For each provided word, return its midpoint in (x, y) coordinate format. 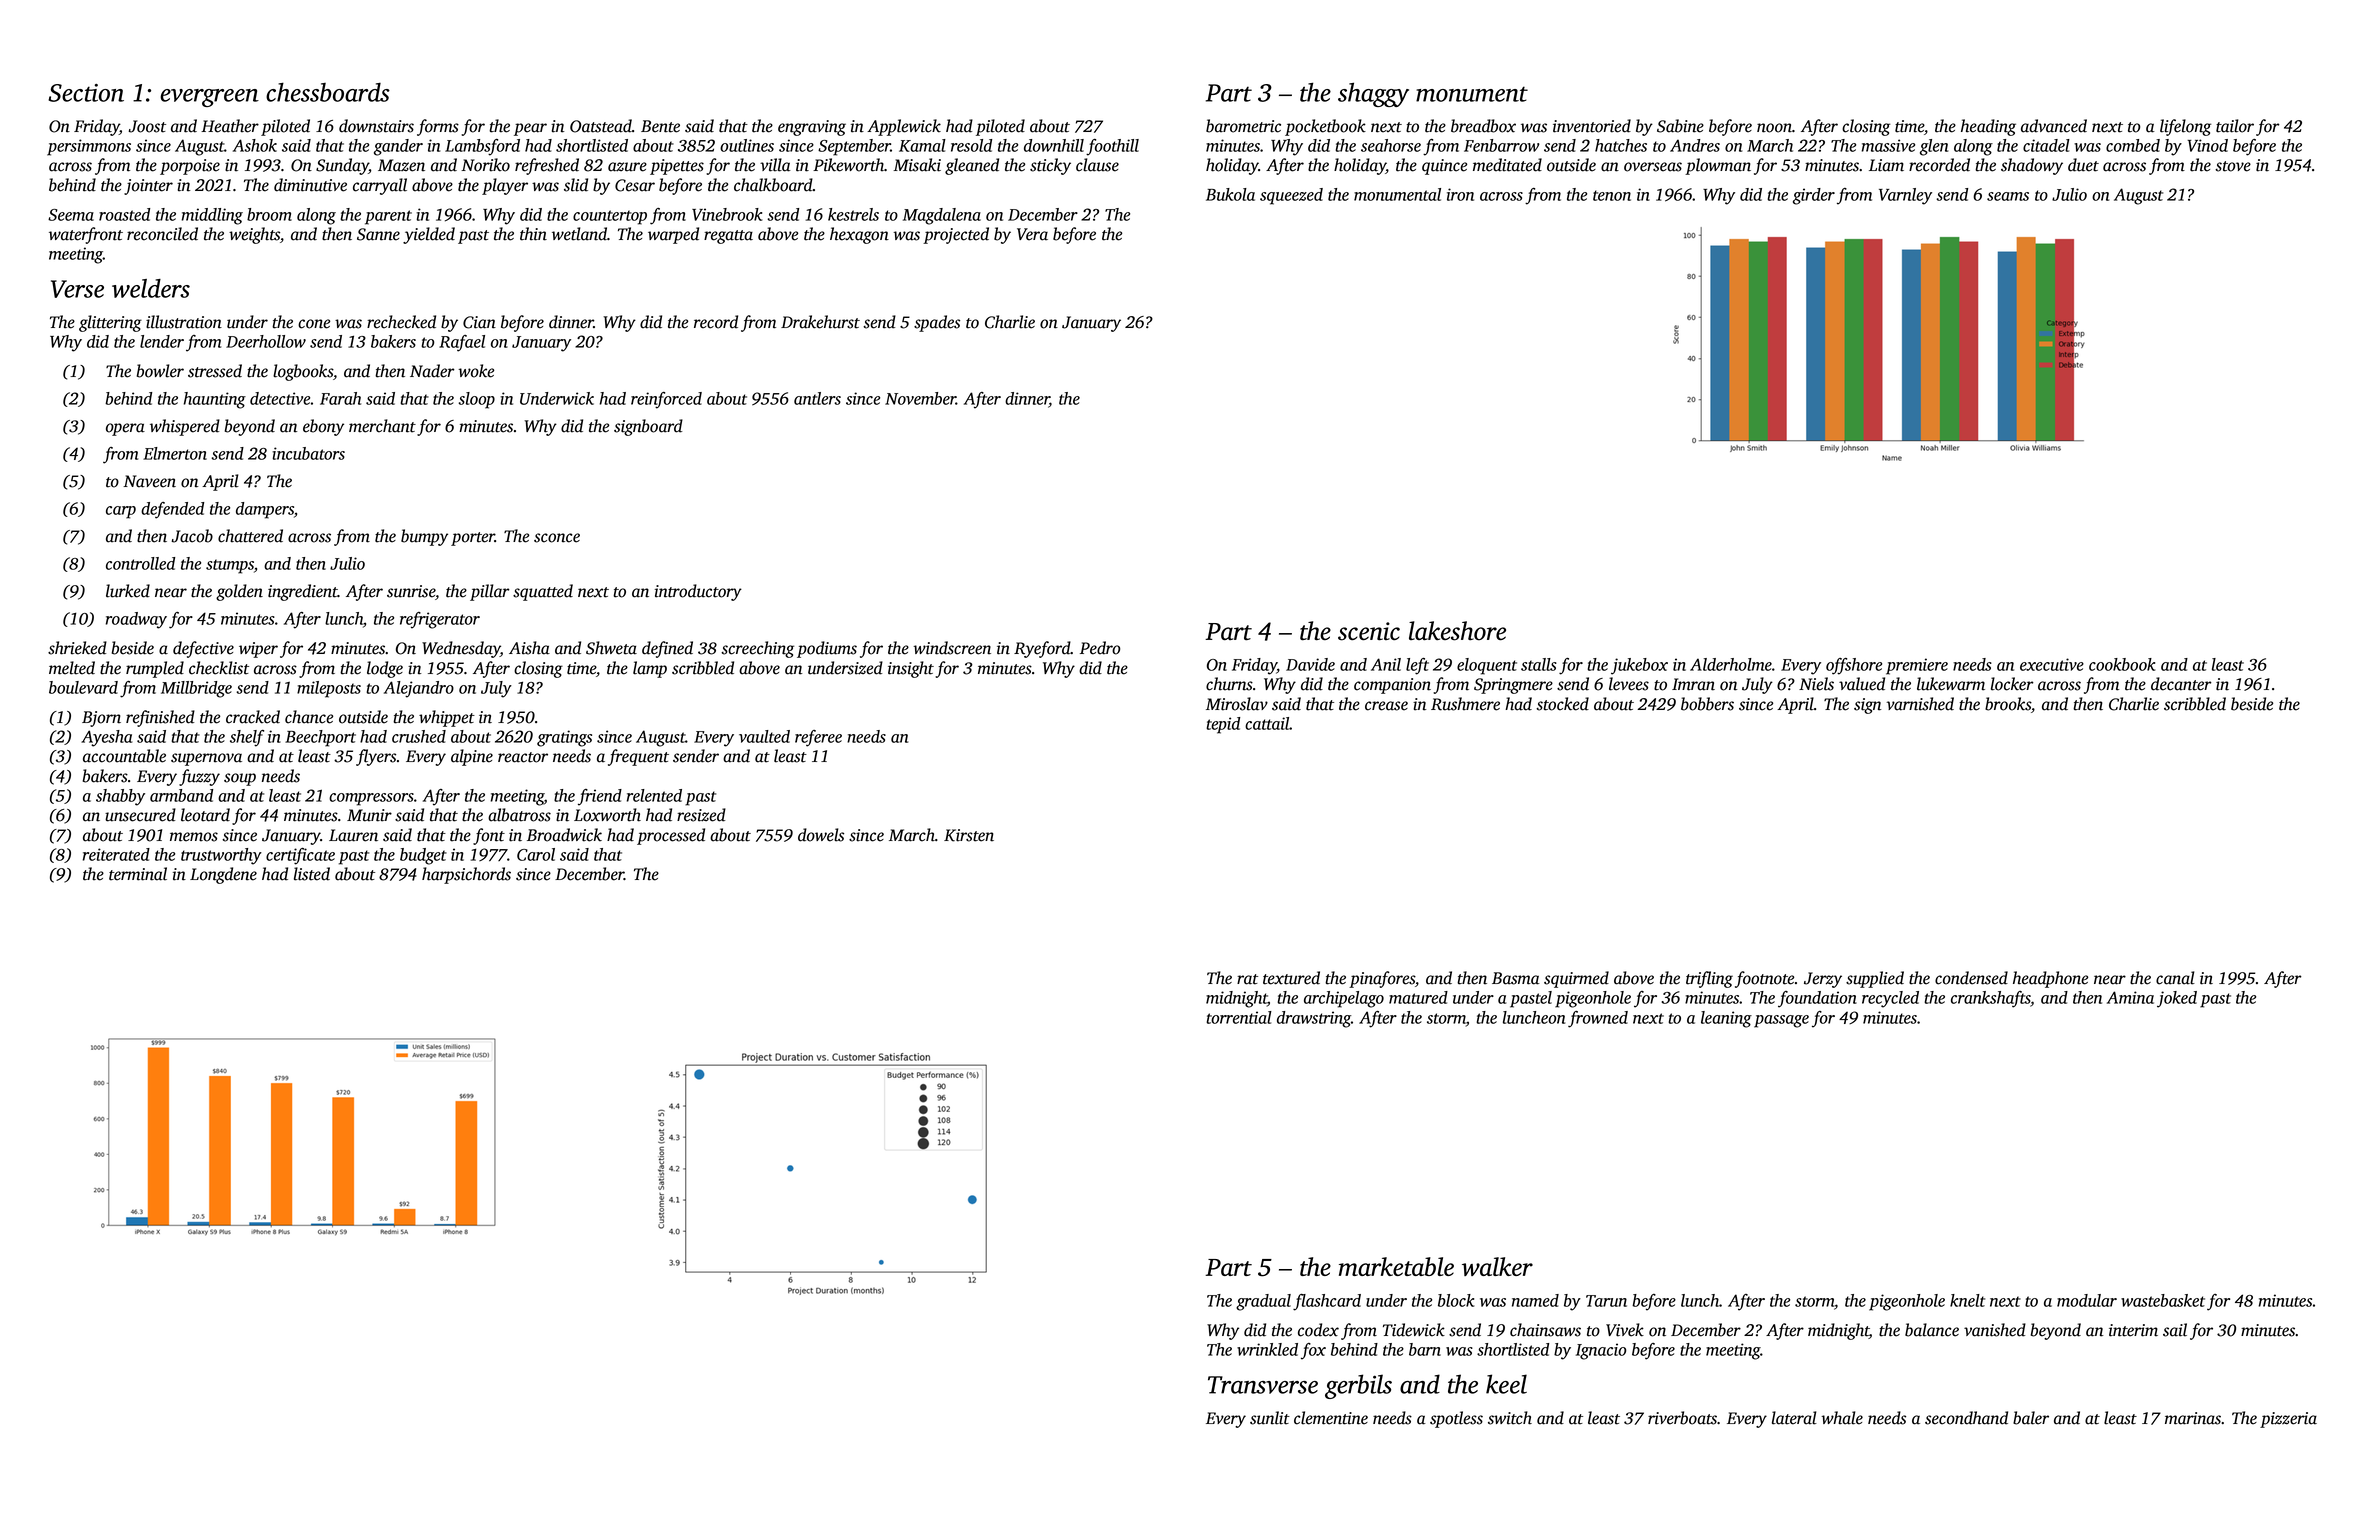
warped (673, 235)
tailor (2235, 126)
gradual (1263, 1302)
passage (1781, 1021)
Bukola (1230, 194)
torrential (1239, 1017)
